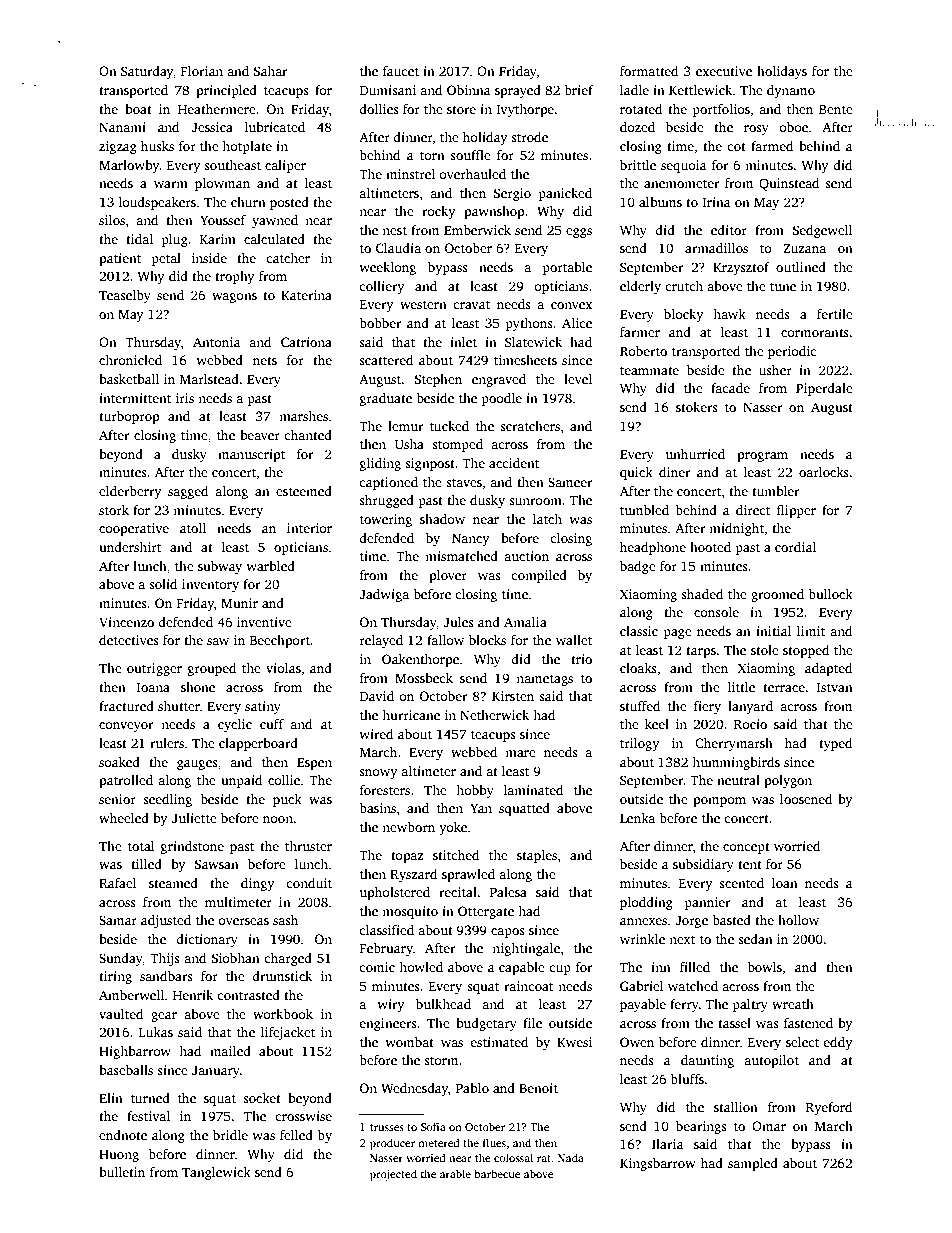 This screenshot has height=1233, width=952. I want to click on loan, so click(785, 883).
